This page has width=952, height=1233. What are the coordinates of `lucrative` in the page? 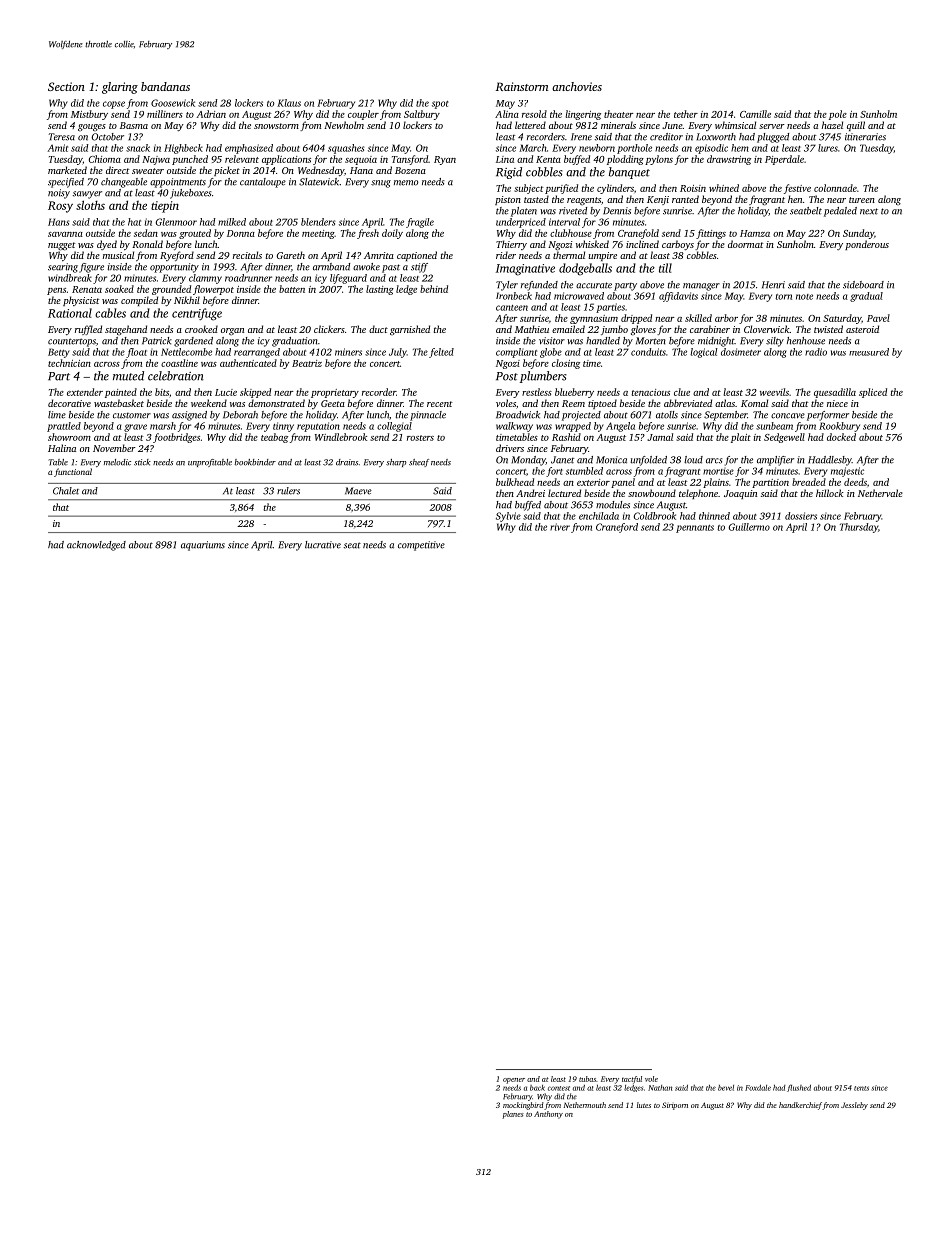 It's located at (323, 545).
